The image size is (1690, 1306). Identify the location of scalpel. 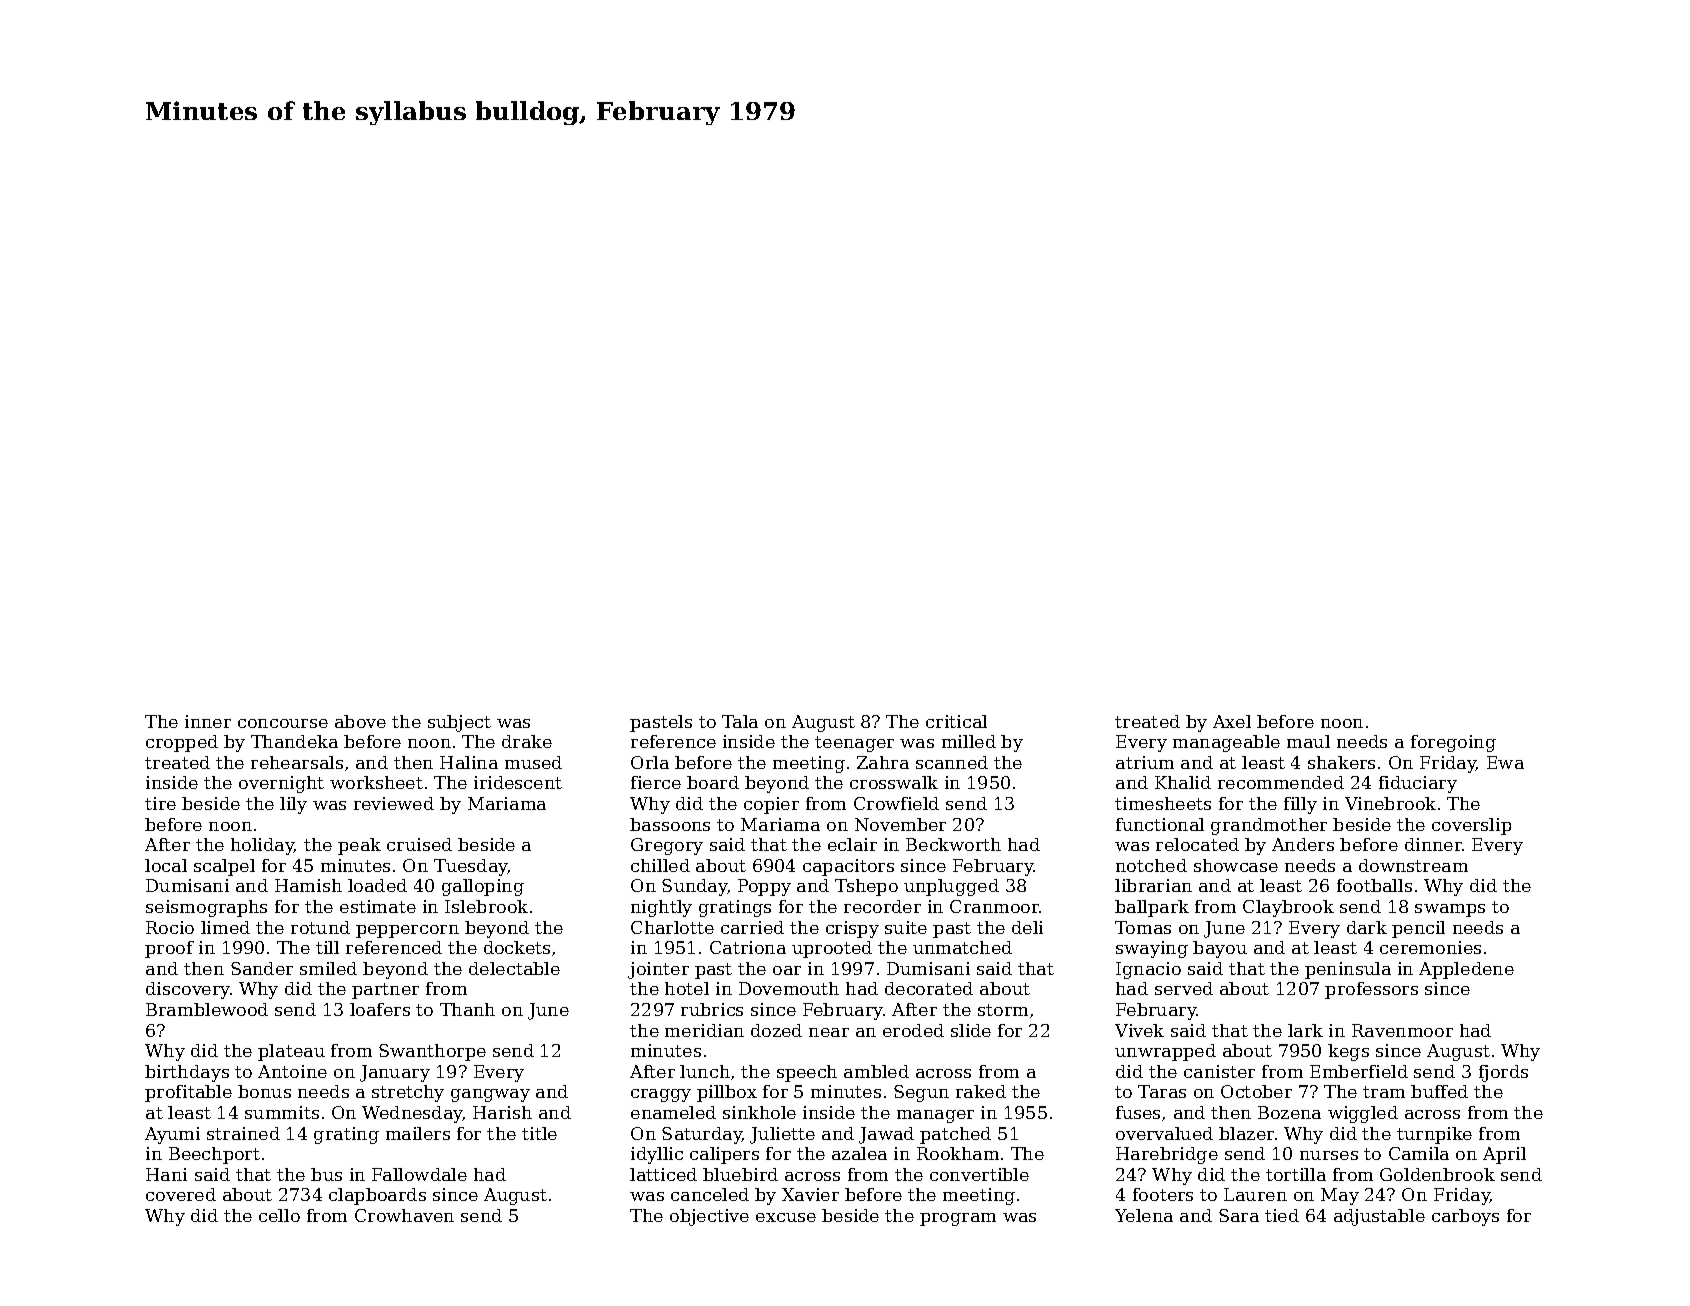
(224, 867).
